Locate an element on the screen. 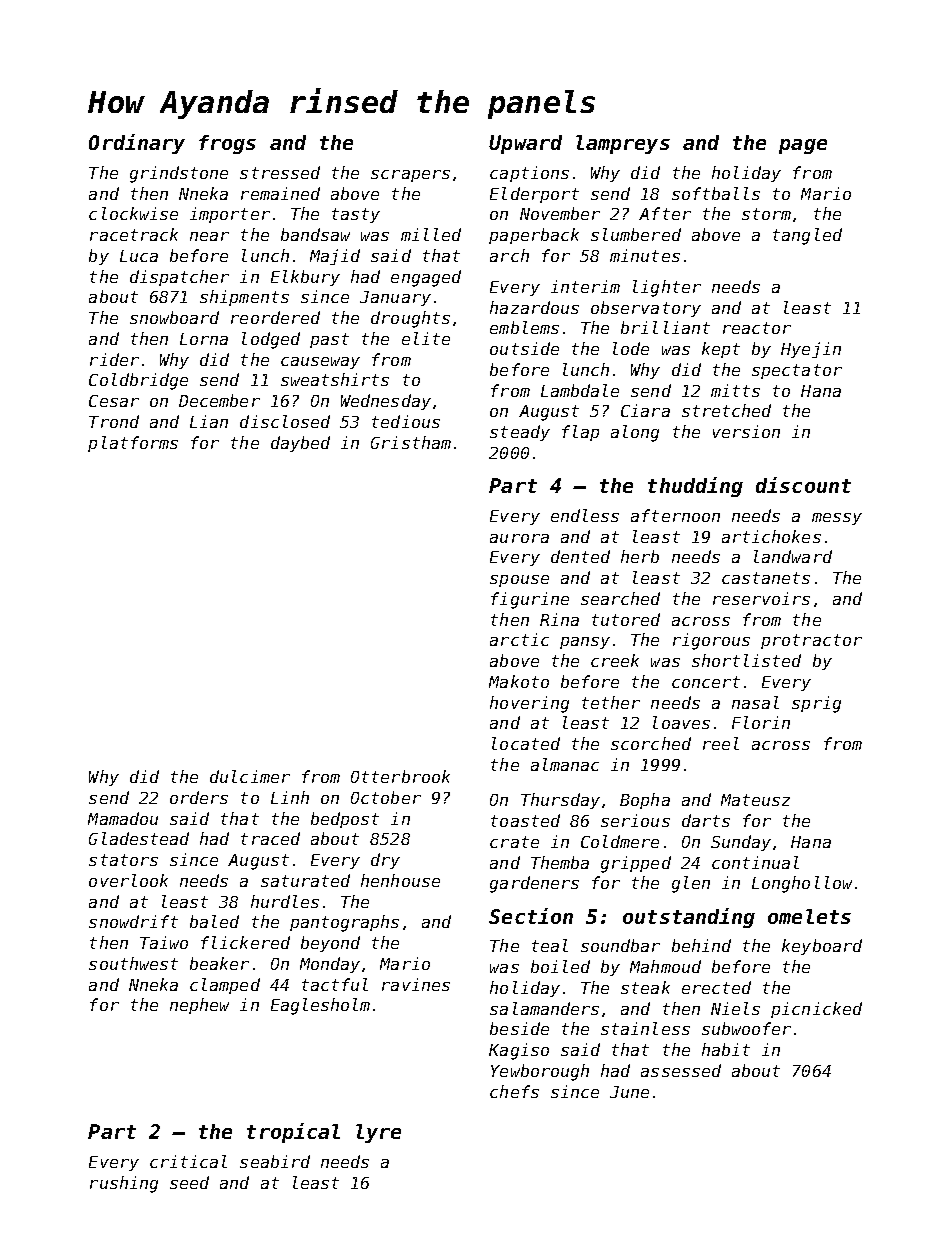  lampreys is located at coordinates (623, 144).
